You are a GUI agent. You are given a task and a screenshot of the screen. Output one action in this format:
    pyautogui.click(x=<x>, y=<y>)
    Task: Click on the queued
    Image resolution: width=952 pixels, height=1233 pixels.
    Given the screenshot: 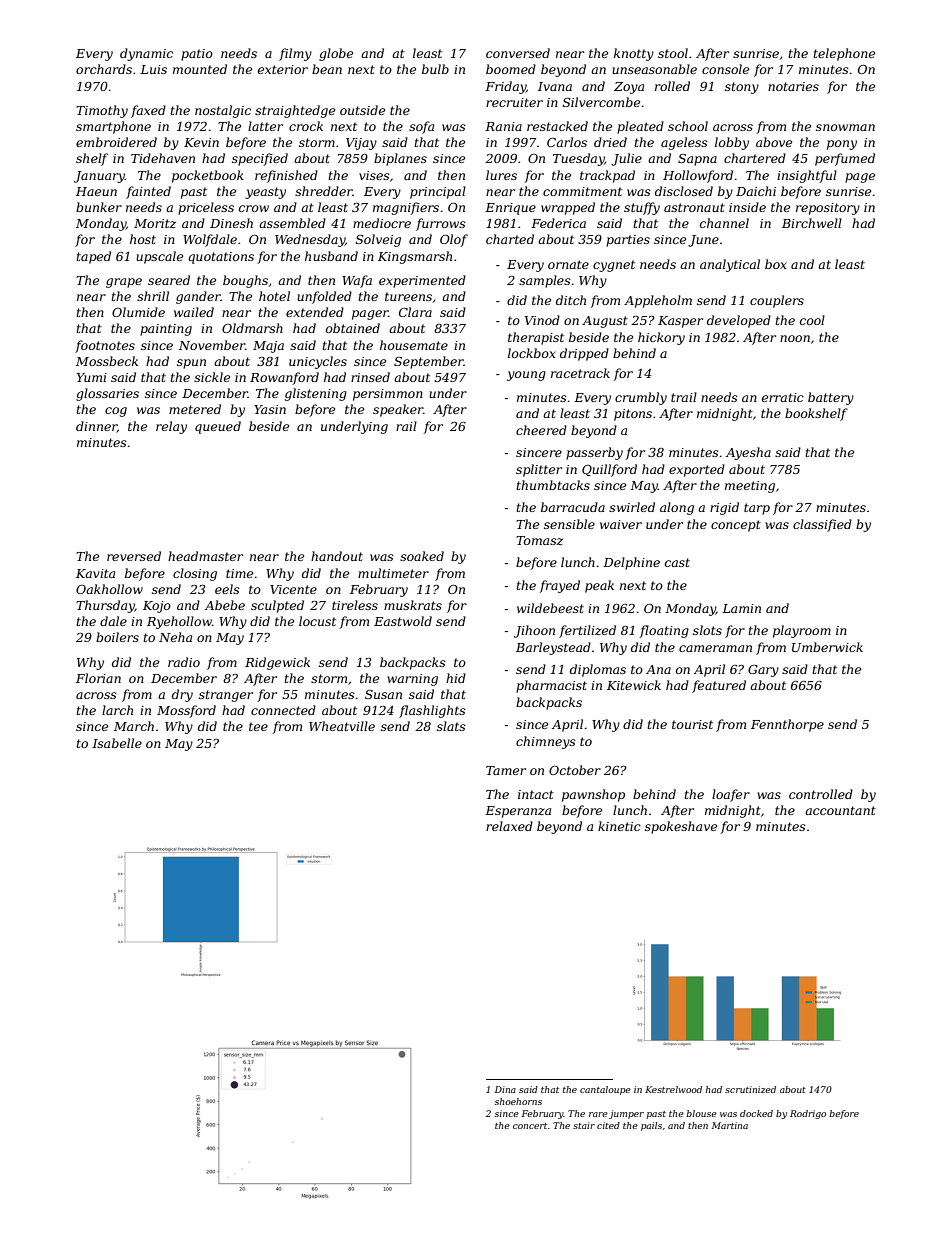 What is the action you would take?
    pyautogui.click(x=218, y=427)
